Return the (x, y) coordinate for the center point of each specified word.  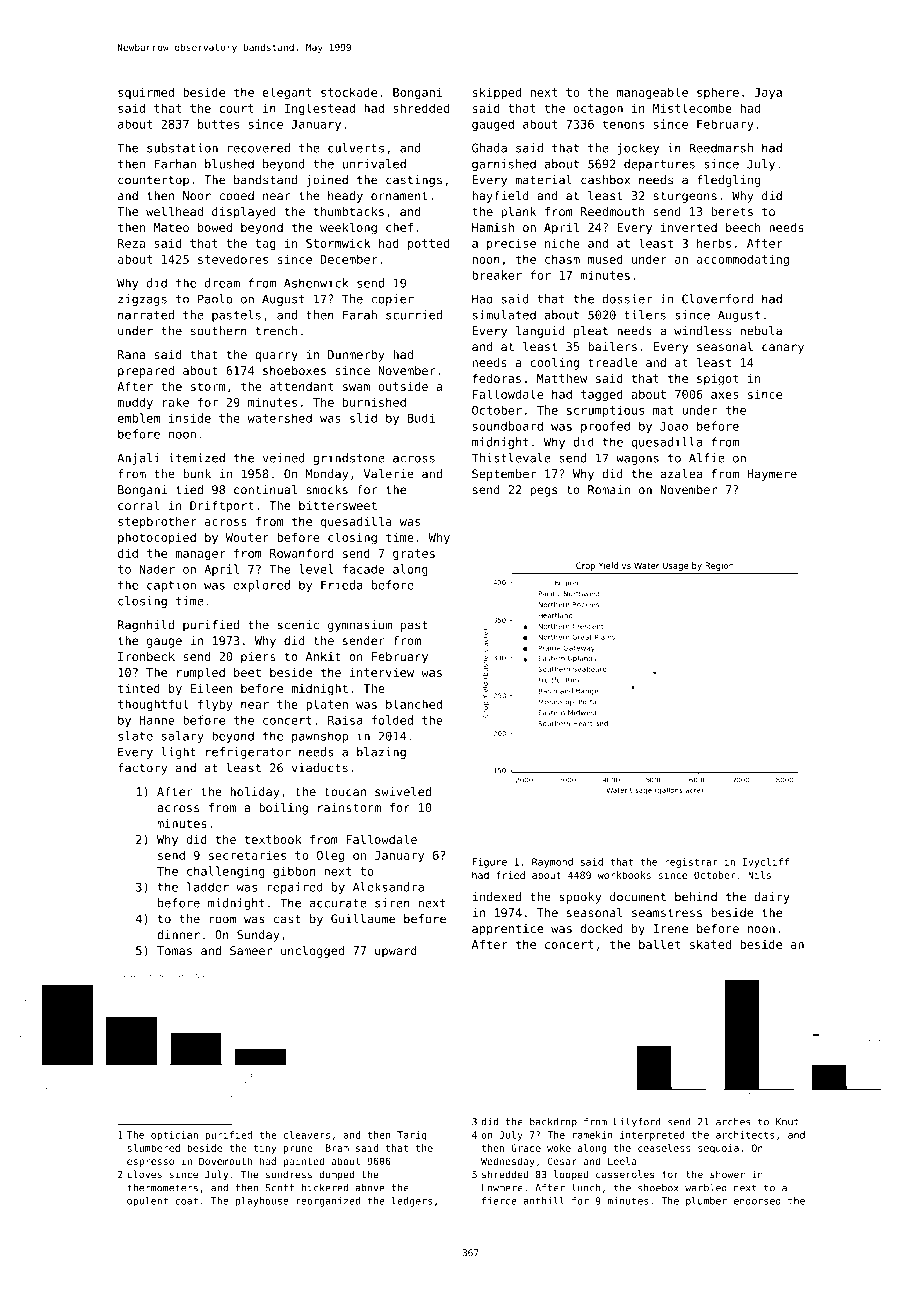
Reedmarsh (721, 148)
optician (174, 1136)
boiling (283, 809)
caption (171, 586)
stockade (349, 92)
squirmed (146, 93)
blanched (414, 704)
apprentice (508, 930)
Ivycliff (766, 863)
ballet (660, 944)
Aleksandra (388, 887)
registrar (691, 863)
